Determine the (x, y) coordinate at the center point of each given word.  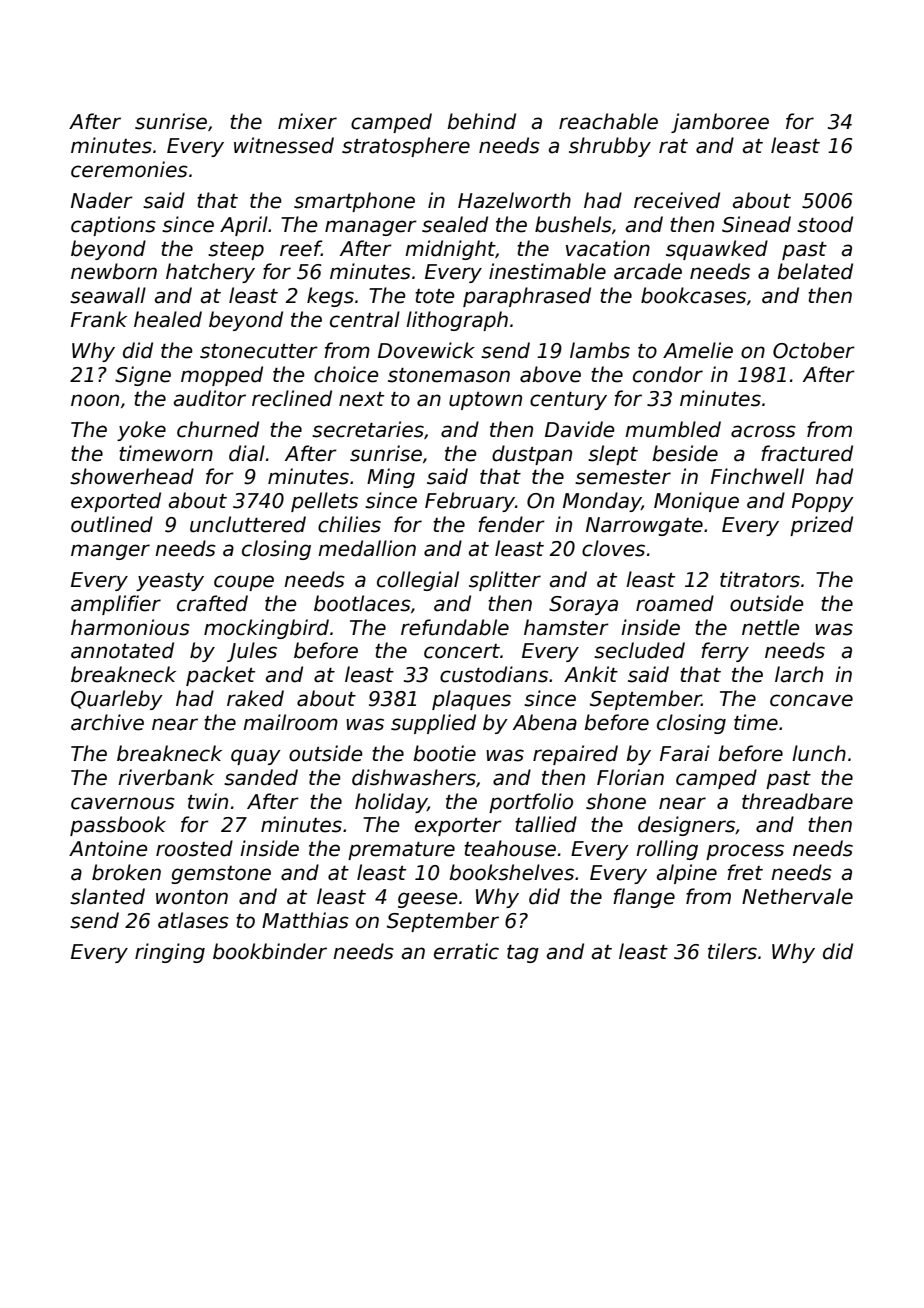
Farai (685, 753)
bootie (444, 753)
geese (428, 900)
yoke (141, 431)
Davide (580, 429)
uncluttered (248, 524)
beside (685, 453)
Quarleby (117, 700)
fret (745, 872)
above (550, 374)
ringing (170, 953)
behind (481, 121)
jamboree (720, 123)
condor (668, 374)
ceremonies (129, 169)
